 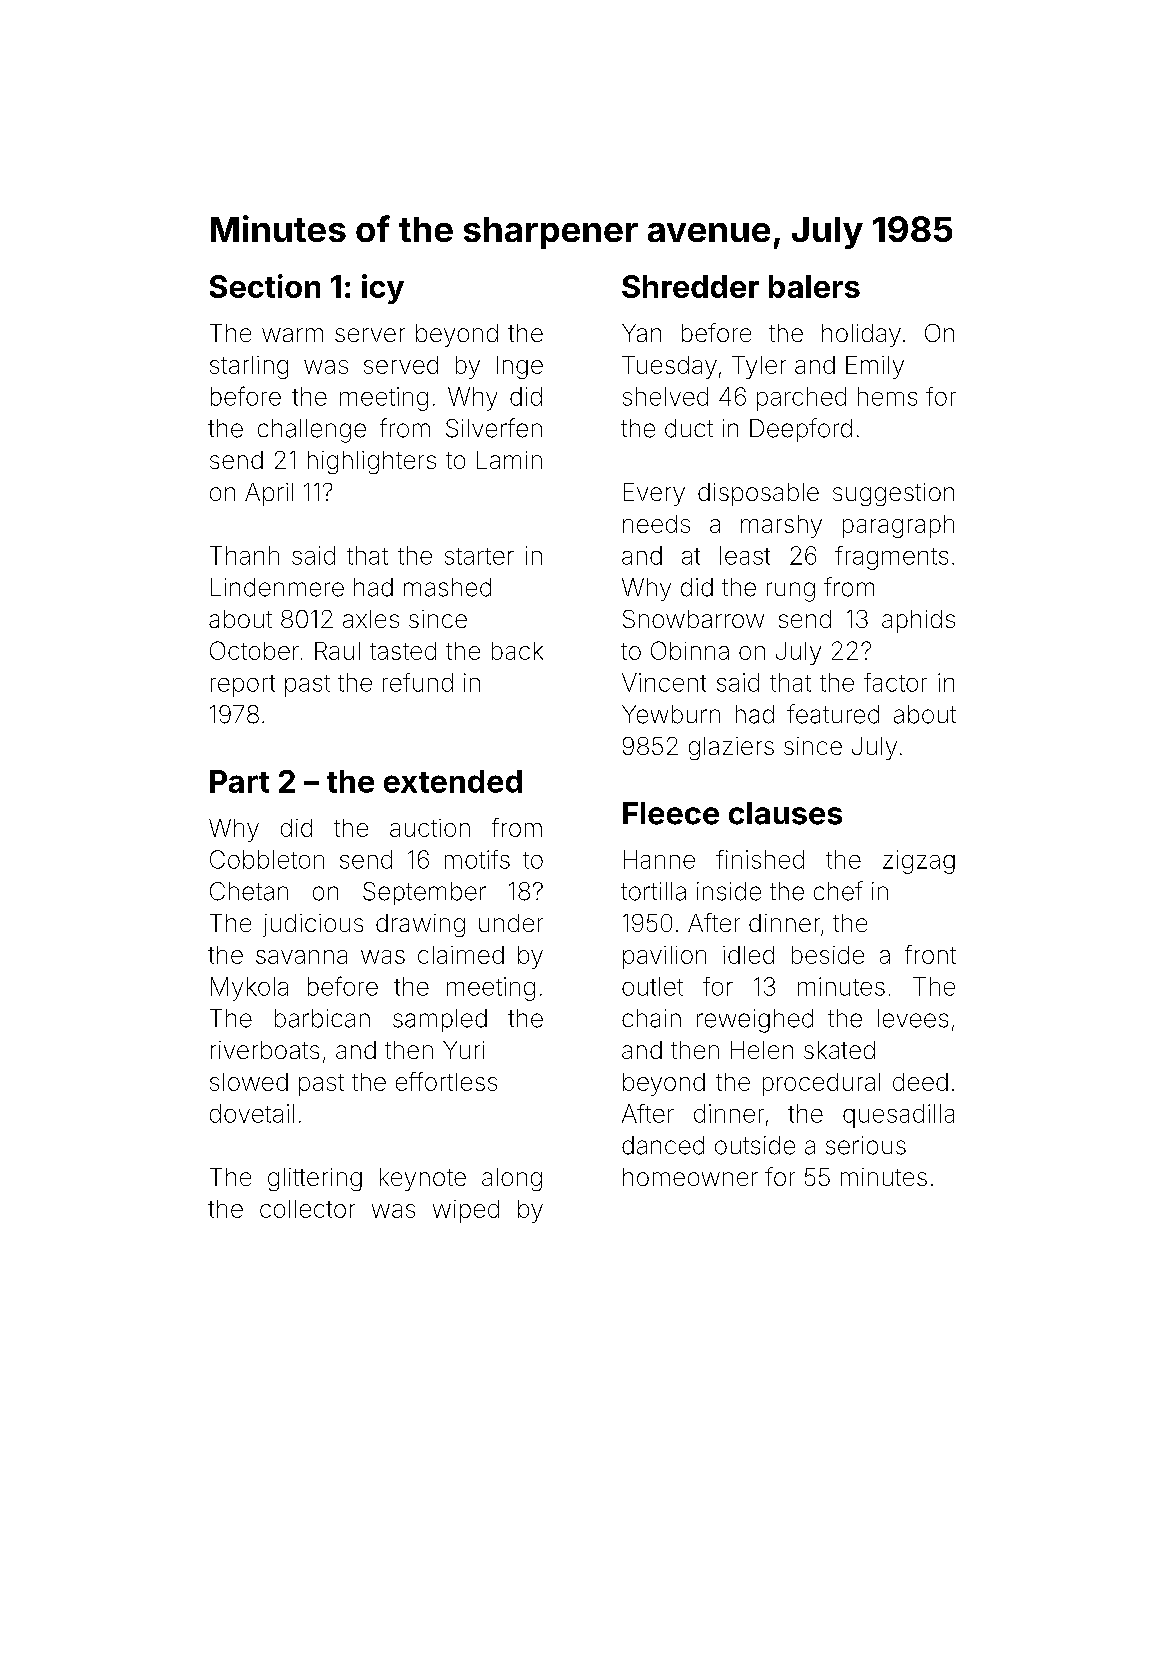 I want to click on Chetan, so click(x=249, y=891).
